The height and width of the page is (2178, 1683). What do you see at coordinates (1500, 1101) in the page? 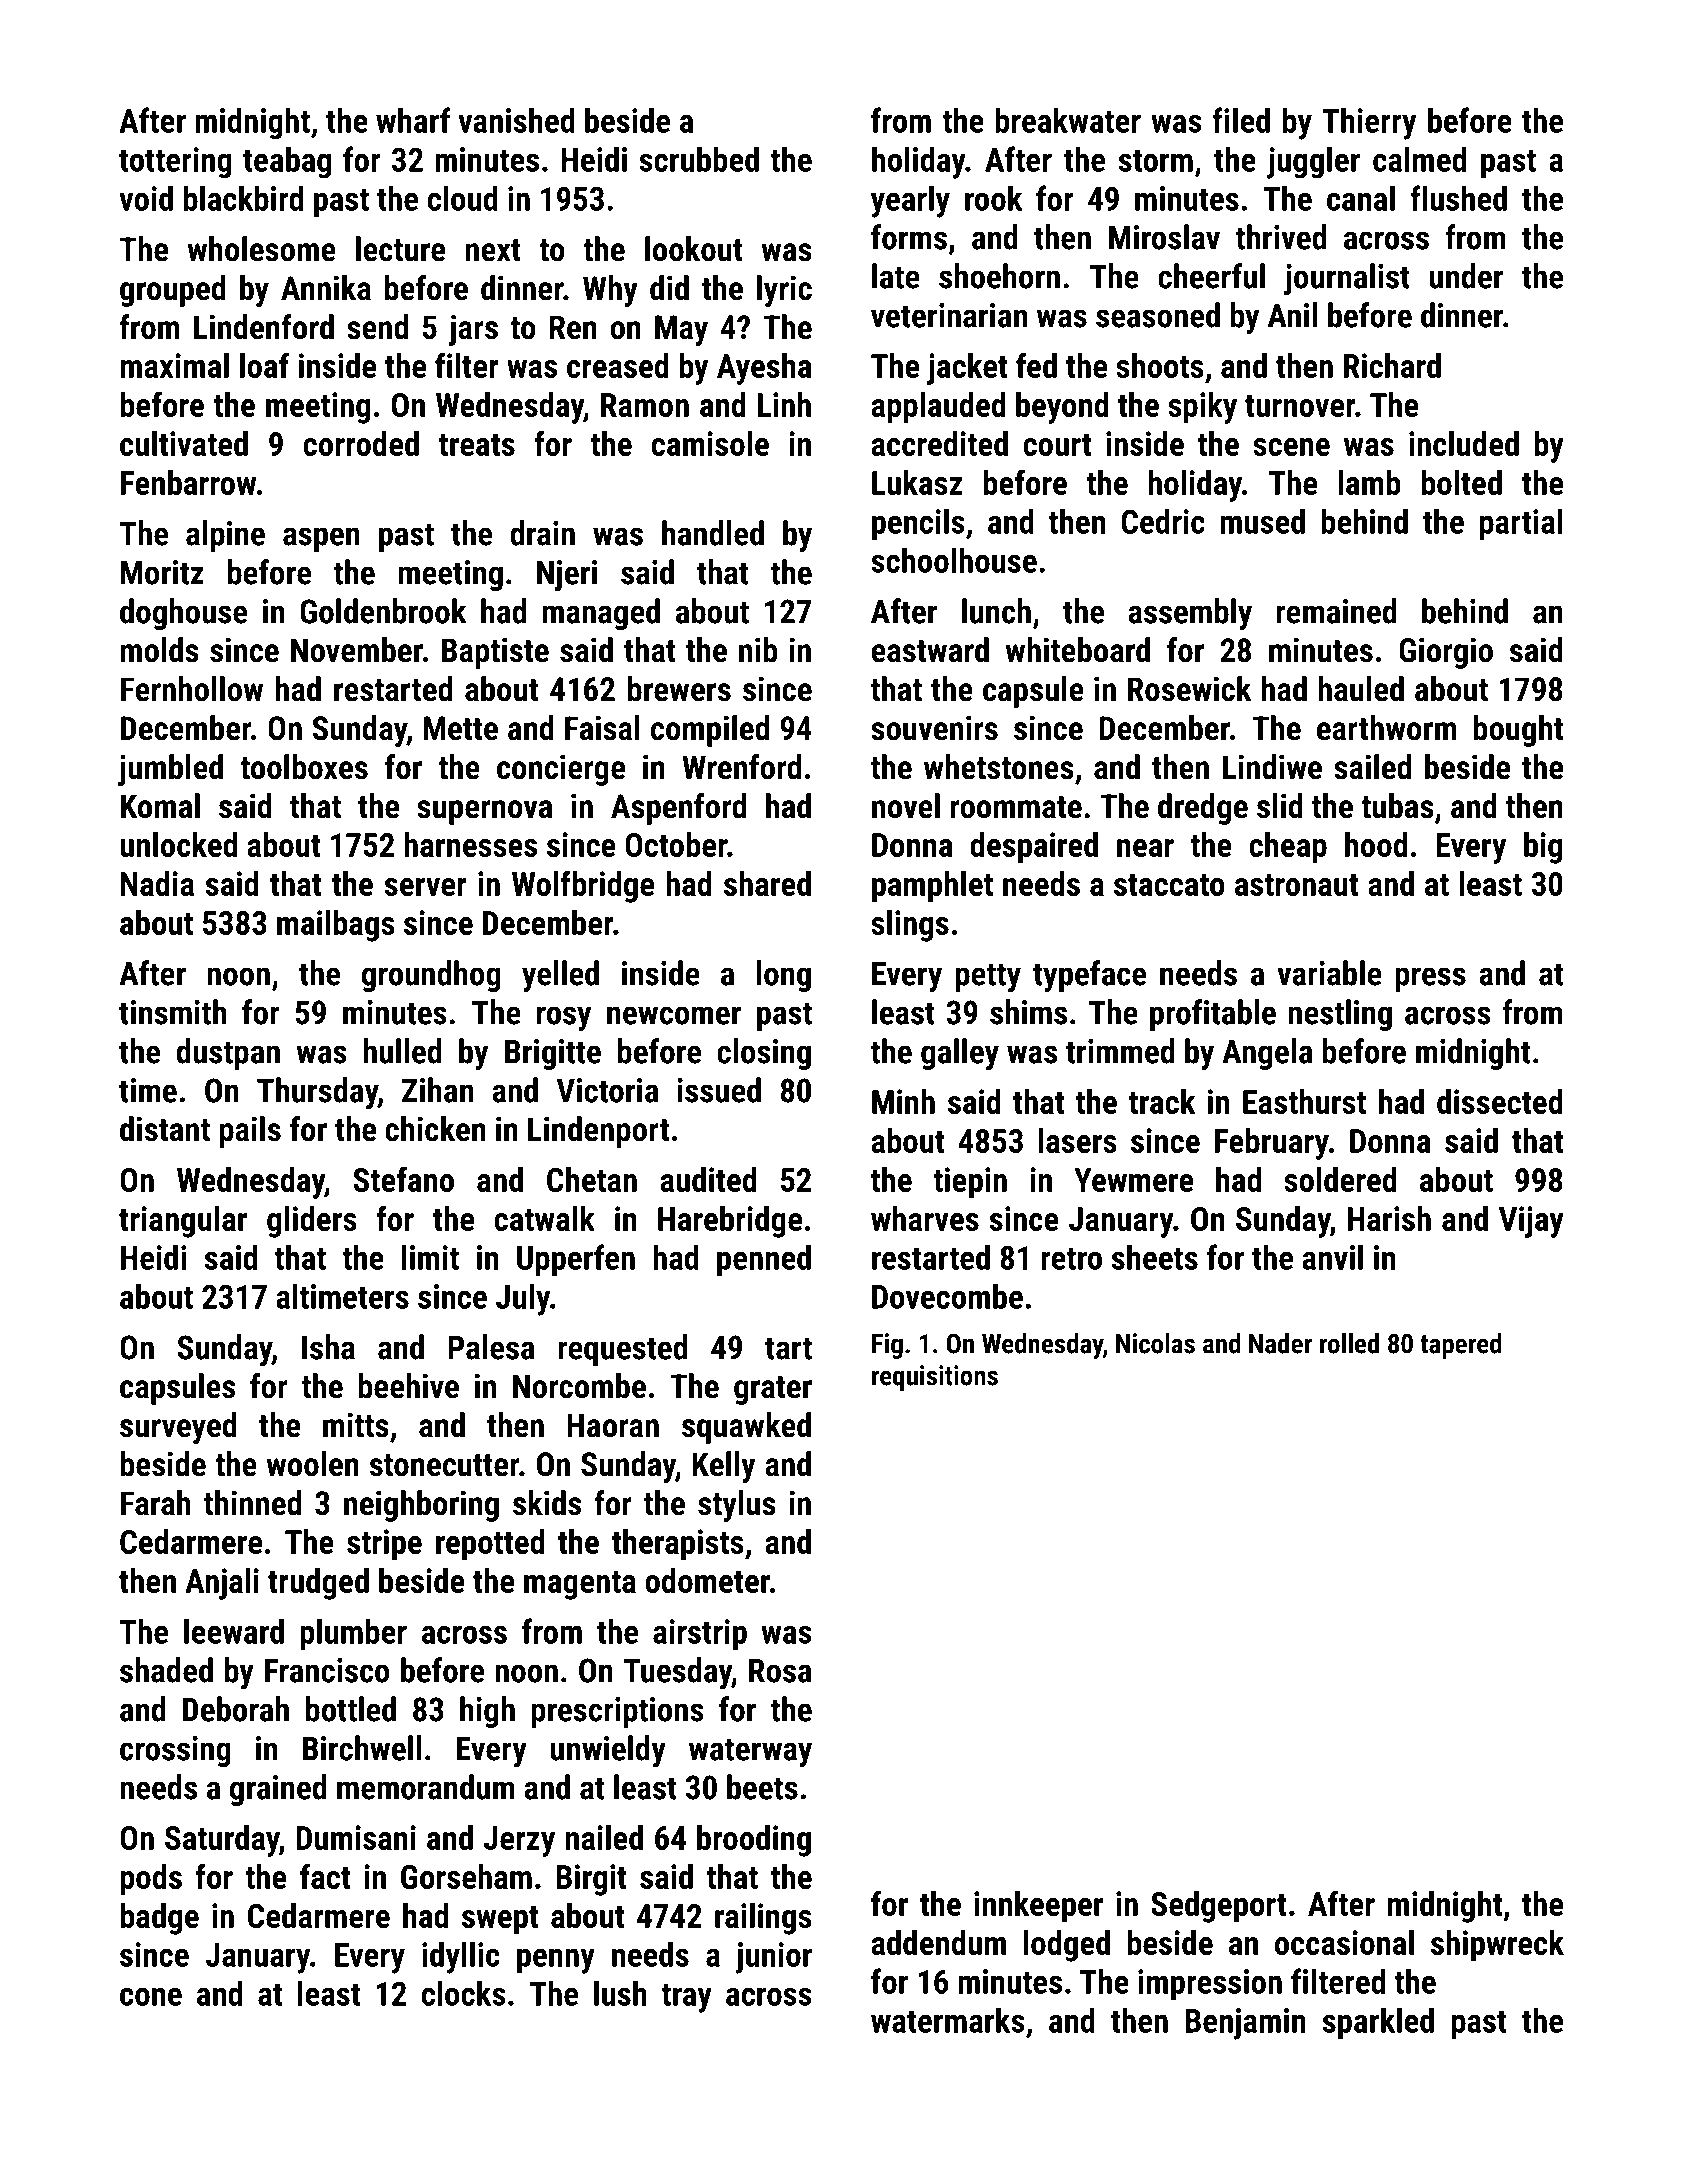
I see `dissected` at bounding box center [1500, 1101].
